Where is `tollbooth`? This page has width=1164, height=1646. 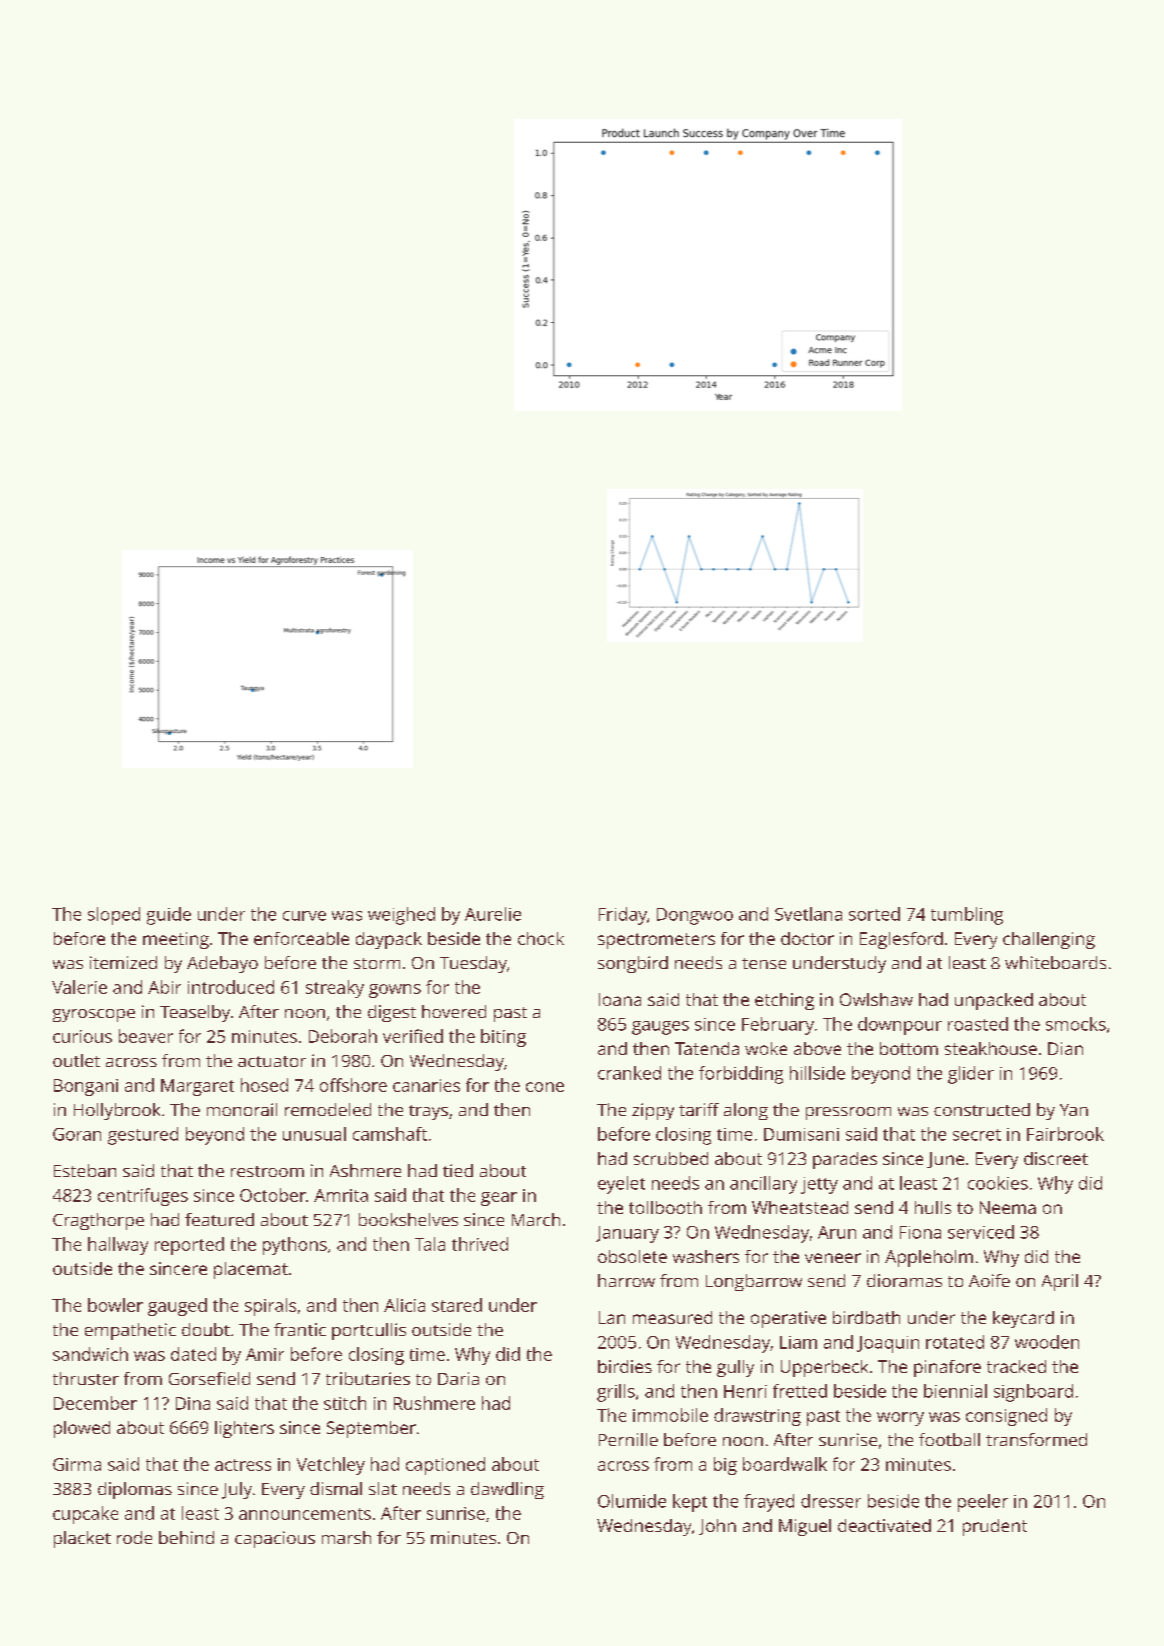 tollbooth is located at coordinates (665, 1207).
